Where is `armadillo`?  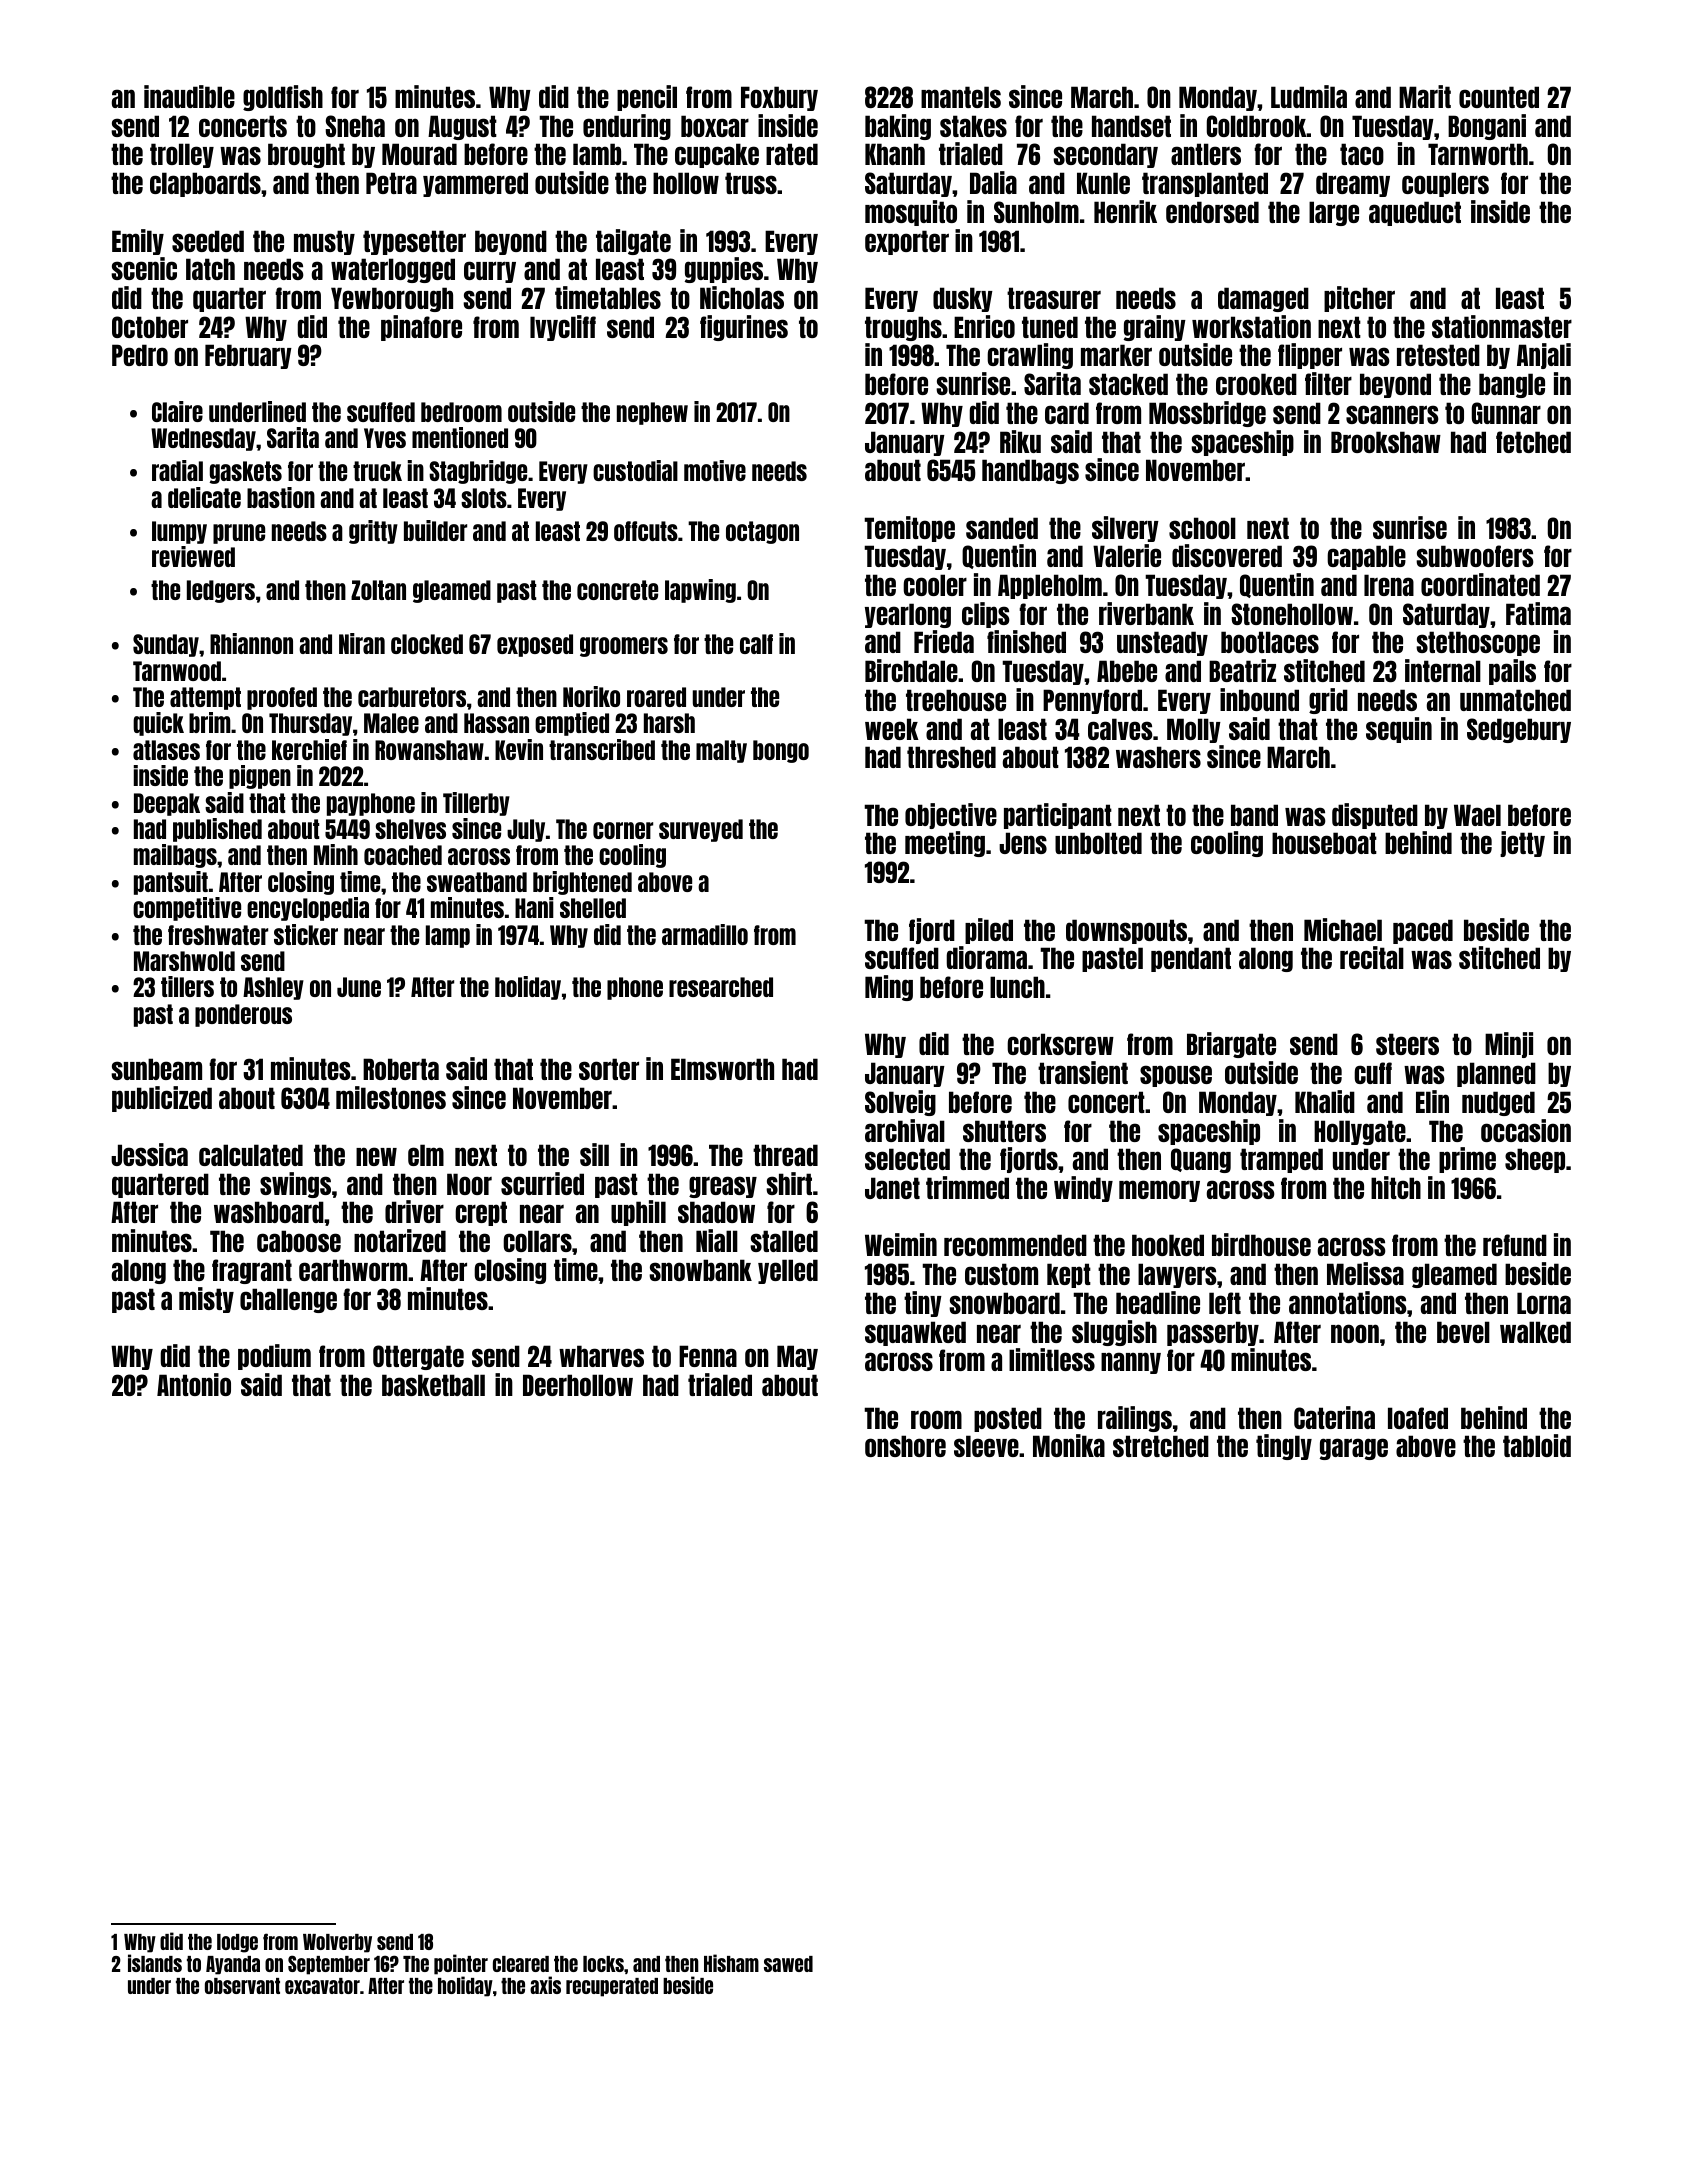
armadillo is located at coordinates (705, 934).
